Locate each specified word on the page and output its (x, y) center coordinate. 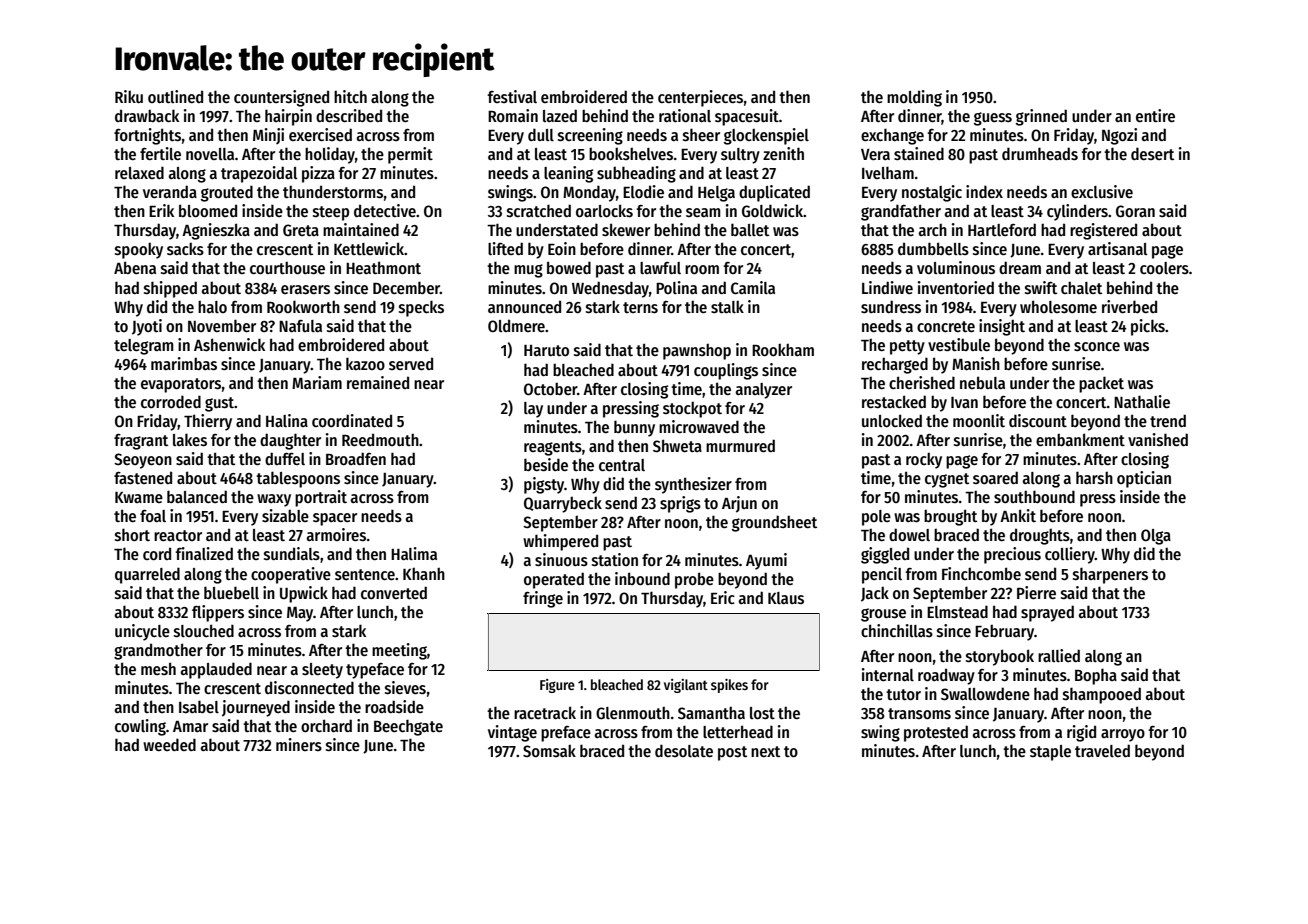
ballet (750, 229)
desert (1152, 153)
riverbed (1129, 306)
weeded (169, 744)
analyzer (763, 391)
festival (512, 96)
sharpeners (1110, 575)
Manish (976, 363)
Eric (723, 597)
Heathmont (383, 267)
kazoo (365, 363)
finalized (204, 553)
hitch (350, 96)
